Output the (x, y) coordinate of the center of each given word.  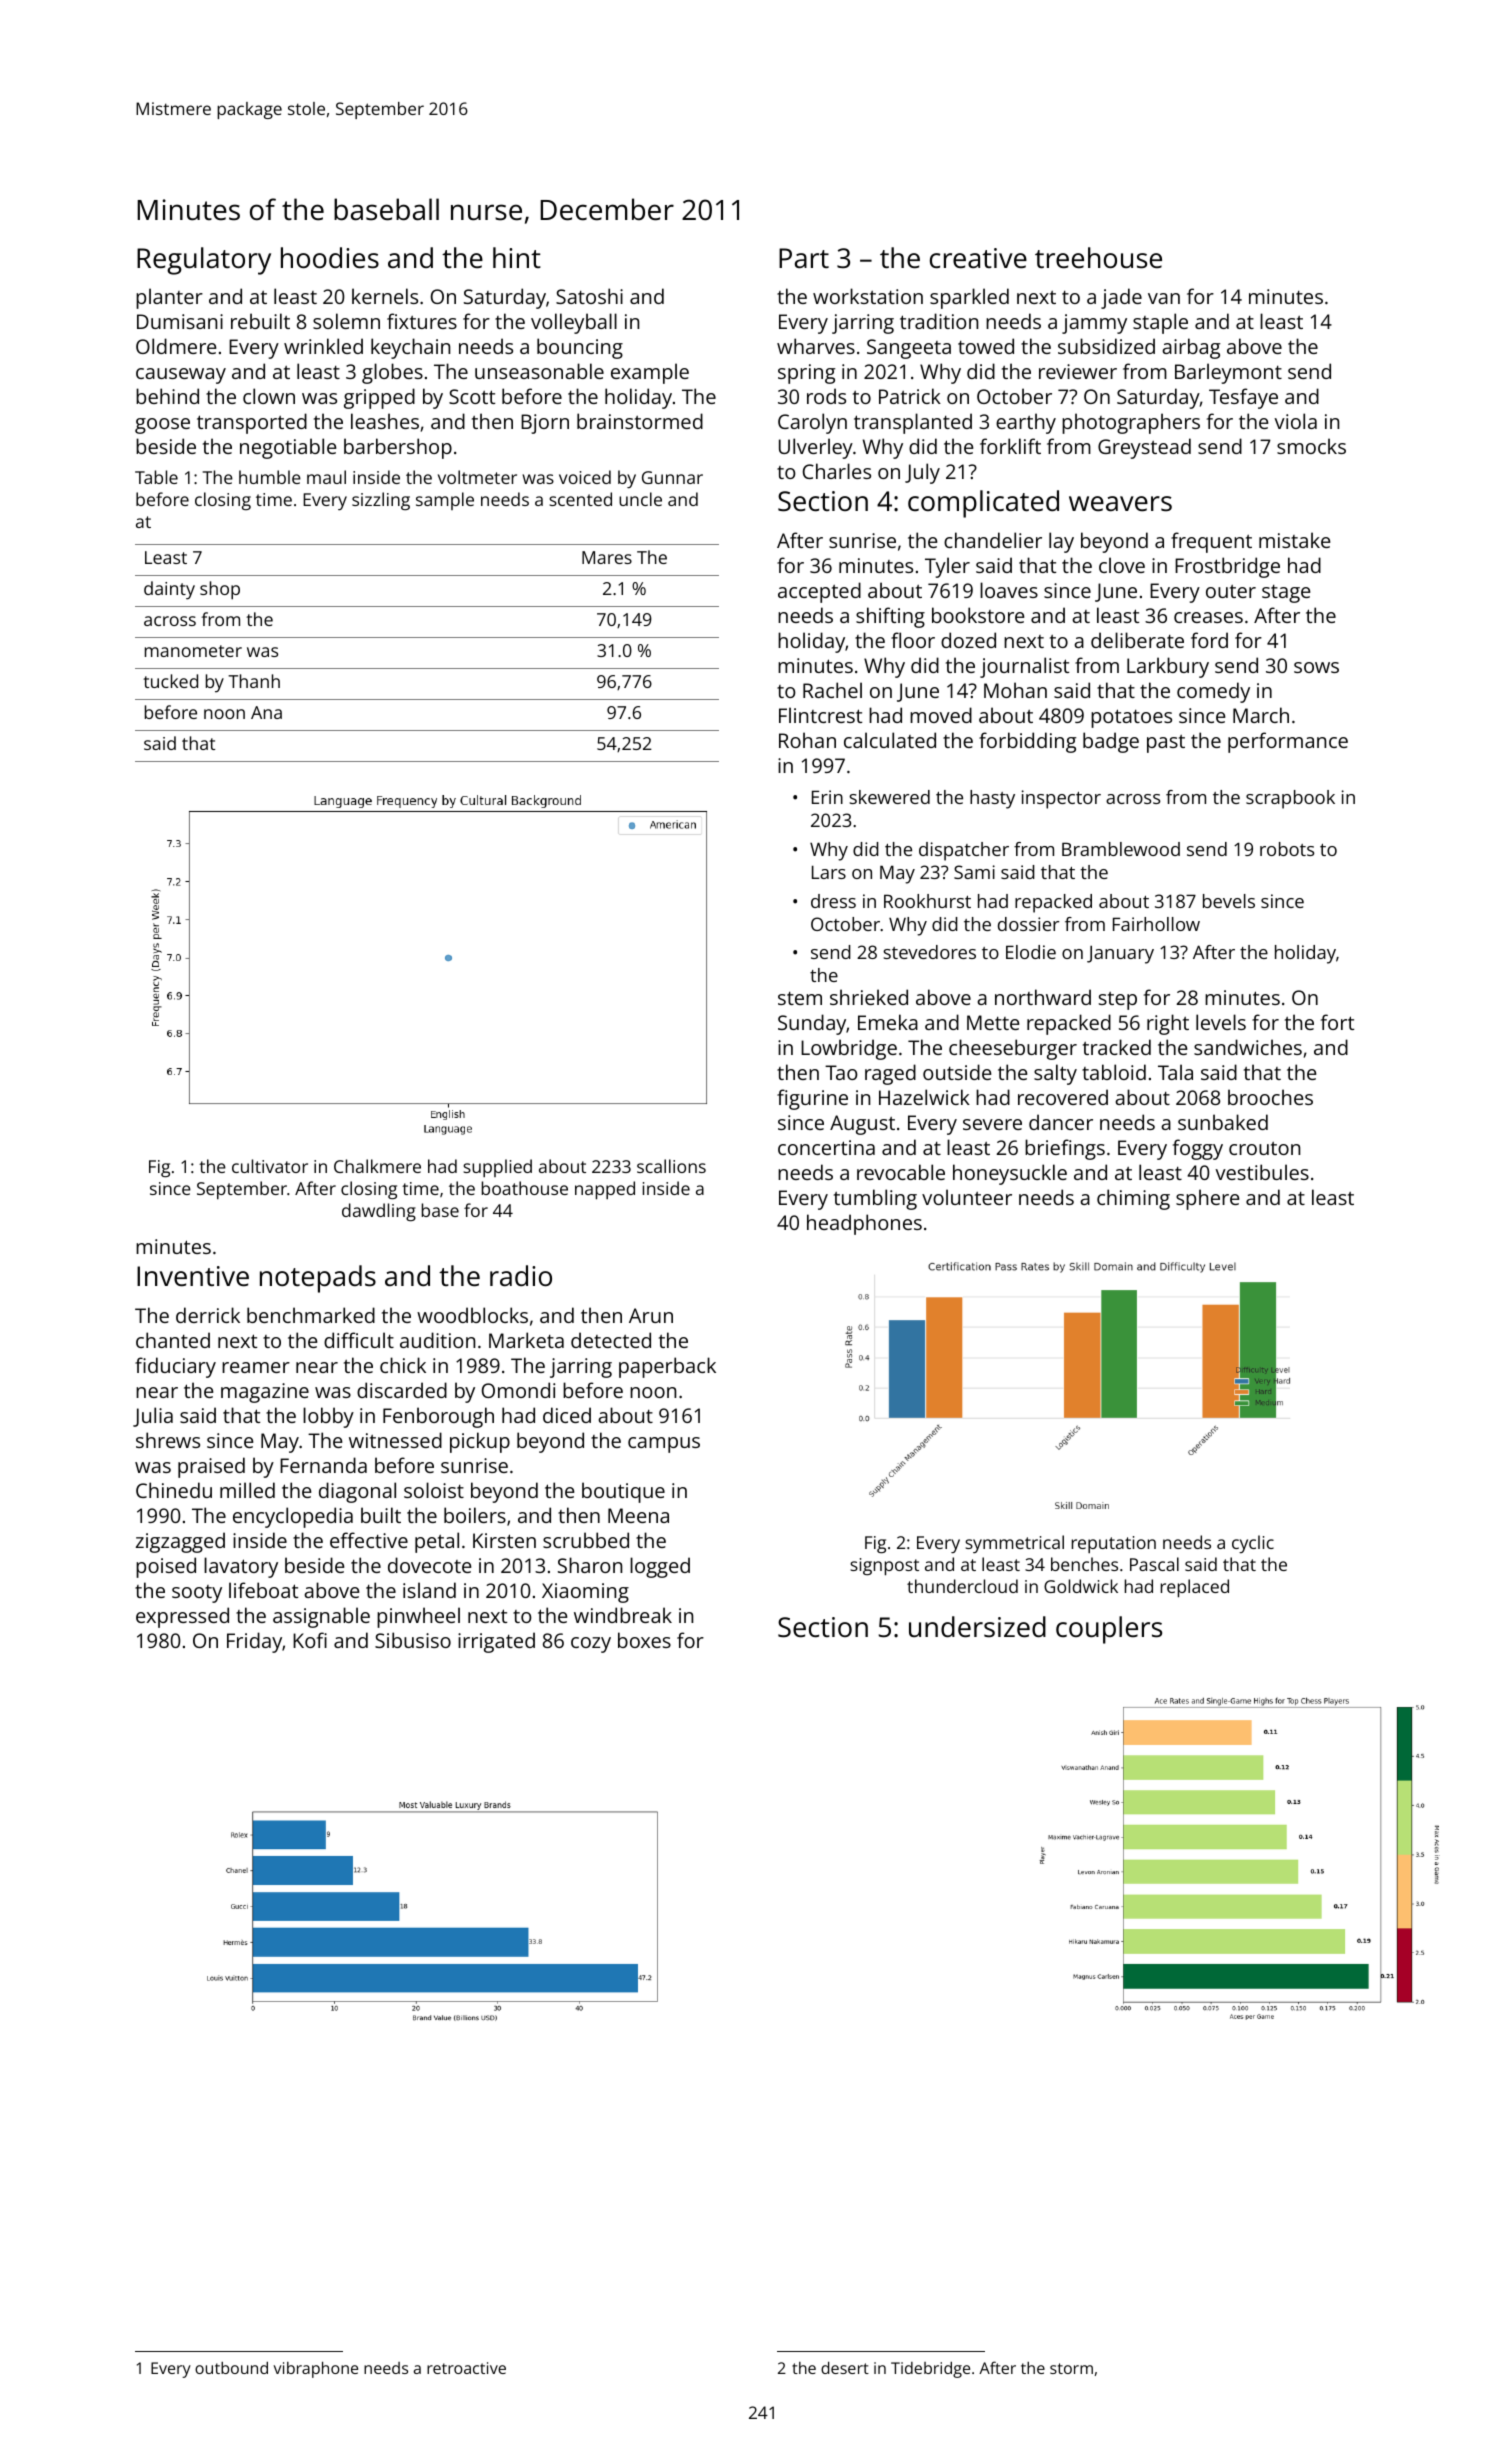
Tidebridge (930, 2370)
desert (845, 2367)
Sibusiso (413, 1640)
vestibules (1262, 1172)
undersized (977, 1627)
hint (517, 257)
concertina (826, 1147)
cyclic (1253, 1544)
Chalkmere (377, 1166)
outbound (231, 2368)
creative (978, 258)
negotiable (288, 448)
